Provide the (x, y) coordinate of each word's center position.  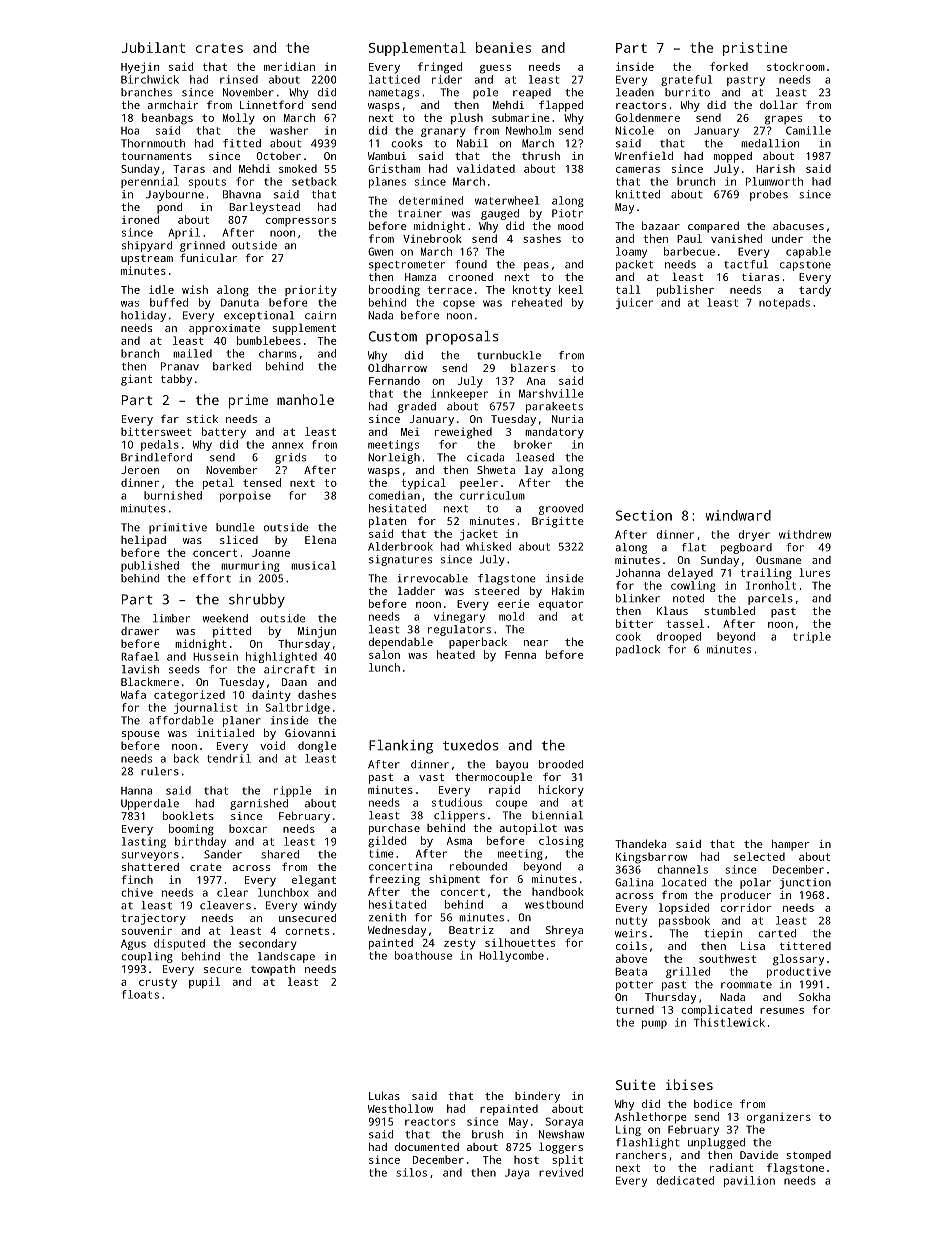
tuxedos (471, 745)
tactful (746, 264)
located (684, 882)
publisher (685, 291)
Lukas (384, 1096)
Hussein (215, 656)
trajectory (153, 919)
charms (278, 353)
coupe (511, 804)
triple (812, 637)
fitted (242, 143)
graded (417, 407)
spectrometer (407, 266)
